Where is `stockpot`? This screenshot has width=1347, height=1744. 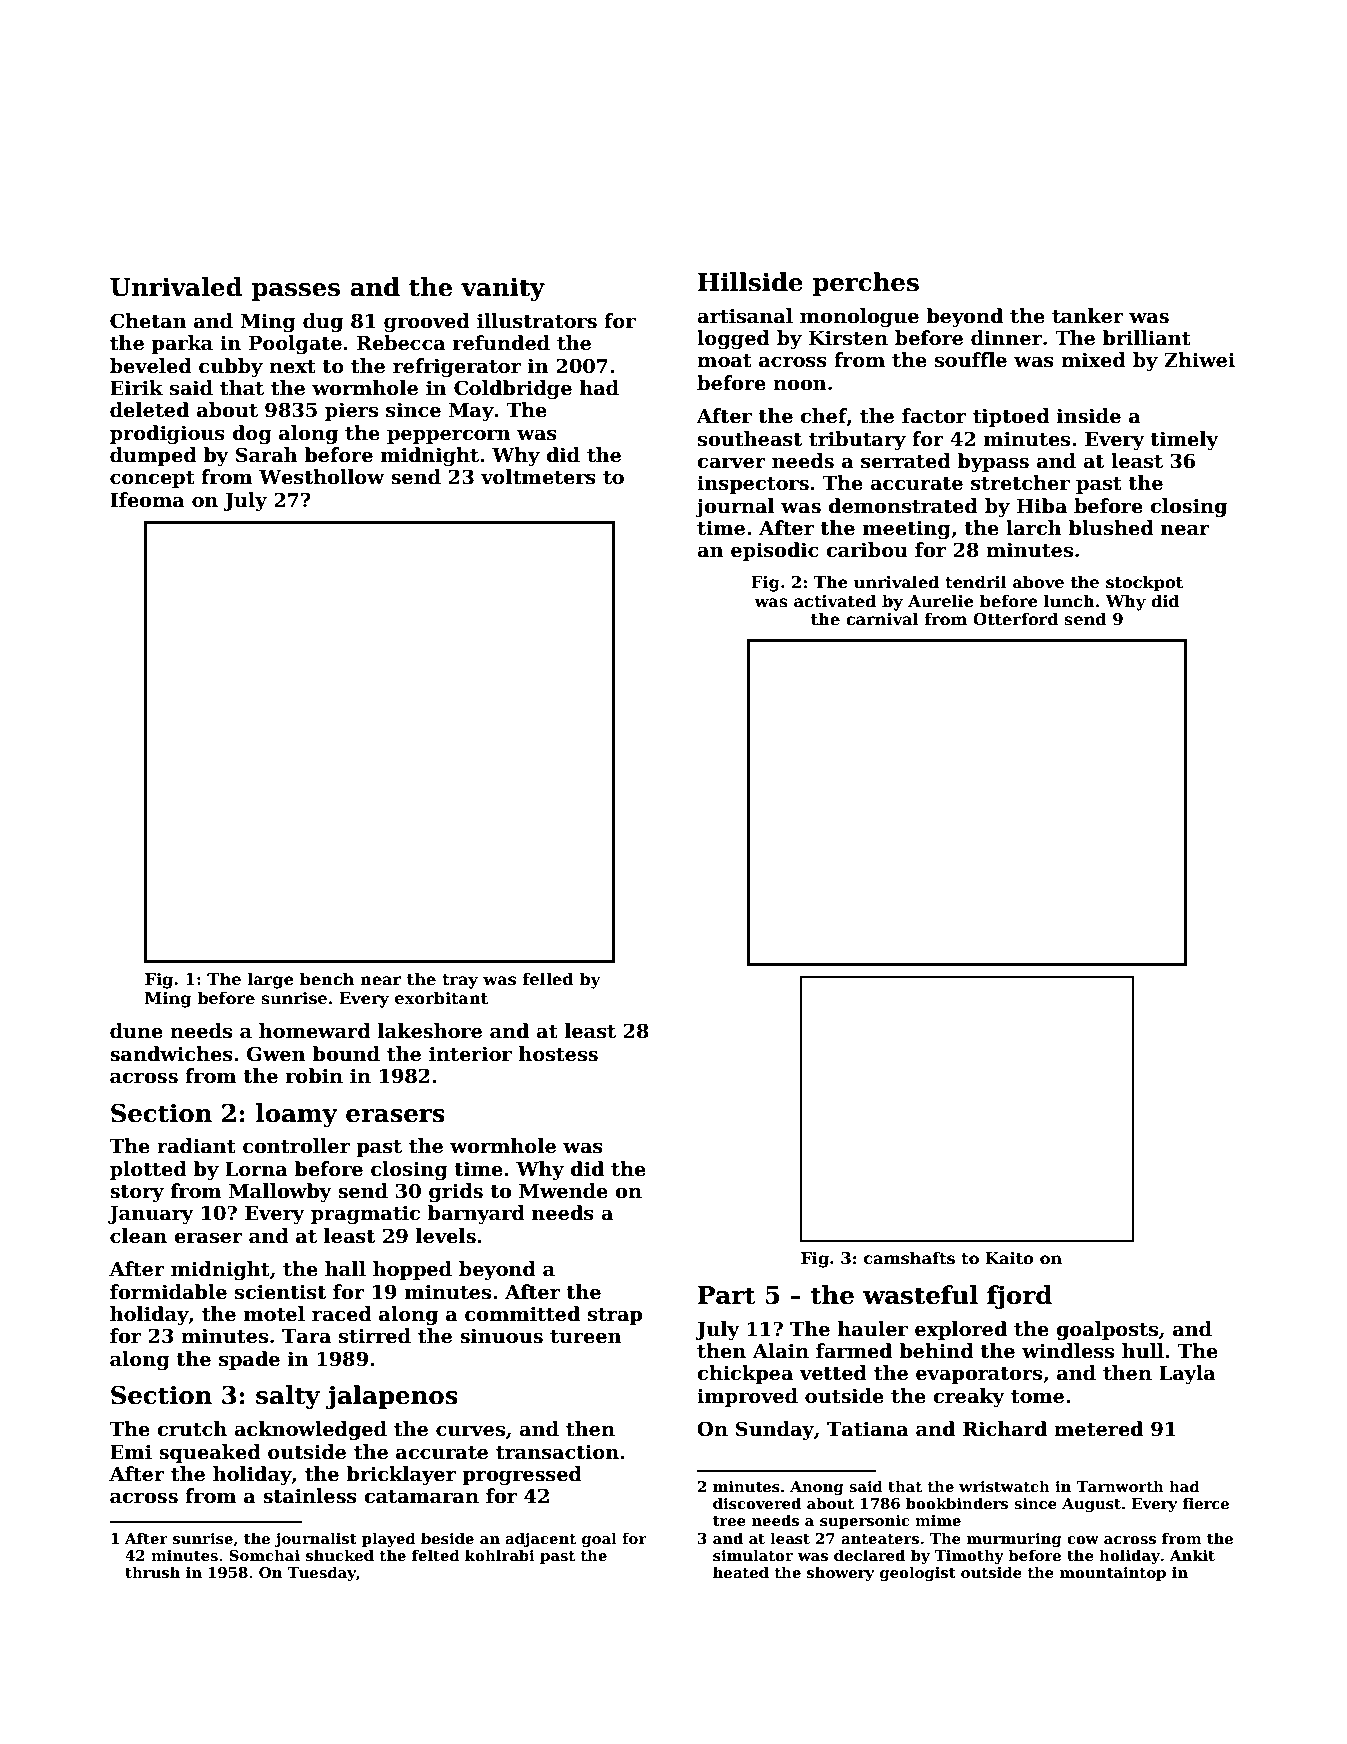
stockpot is located at coordinates (1144, 583).
